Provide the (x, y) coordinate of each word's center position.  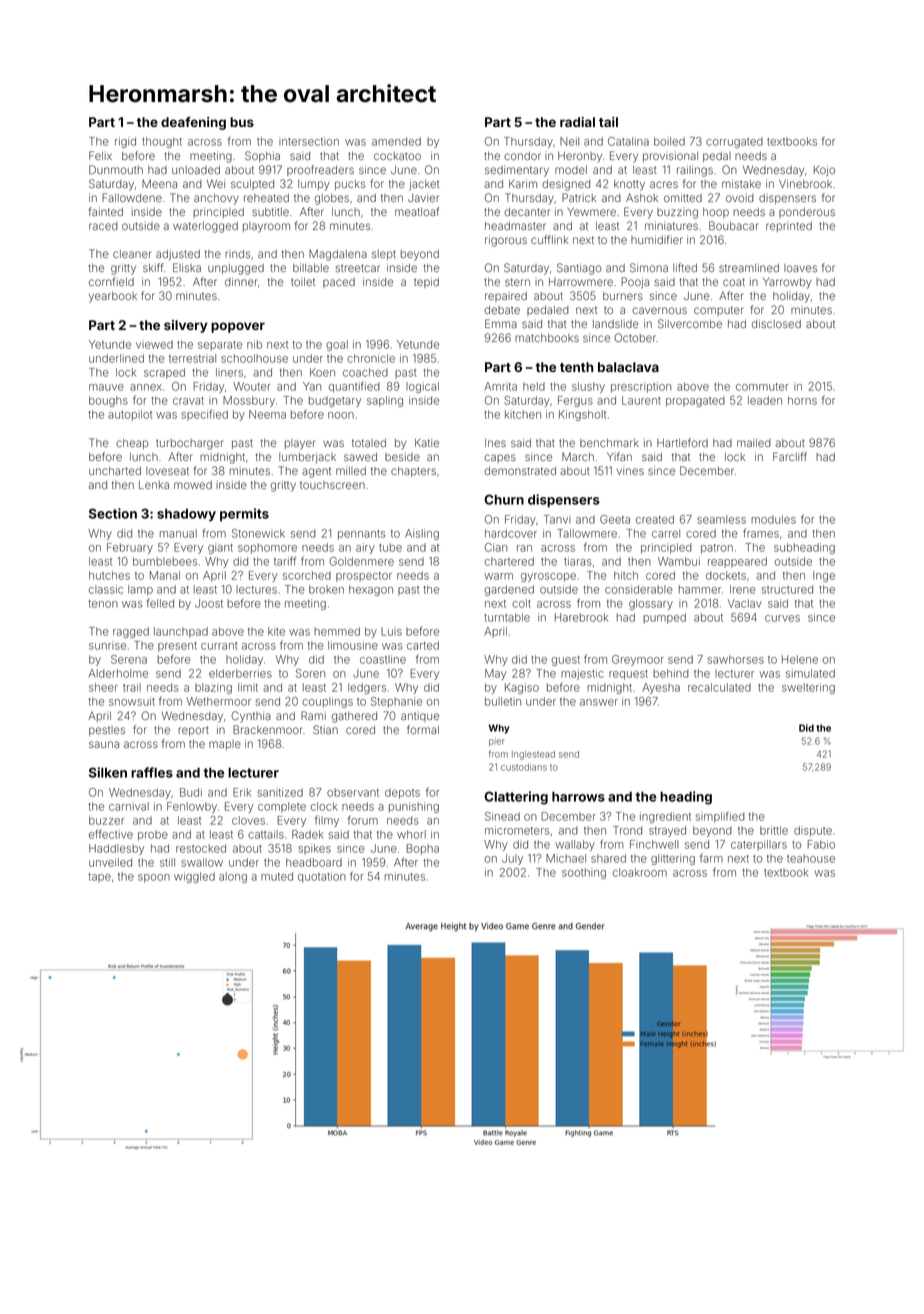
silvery (186, 326)
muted (277, 876)
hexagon (371, 590)
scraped (164, 373)
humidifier (657, 239)
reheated (266, 198)
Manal (165, 575)
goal (337, 345)
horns (802, 400)
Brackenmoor (268, 729)
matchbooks (547, 338)
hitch (626, 575)
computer (719, 311)
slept (384, 255)
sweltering (808, 688)
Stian (325, 729)
